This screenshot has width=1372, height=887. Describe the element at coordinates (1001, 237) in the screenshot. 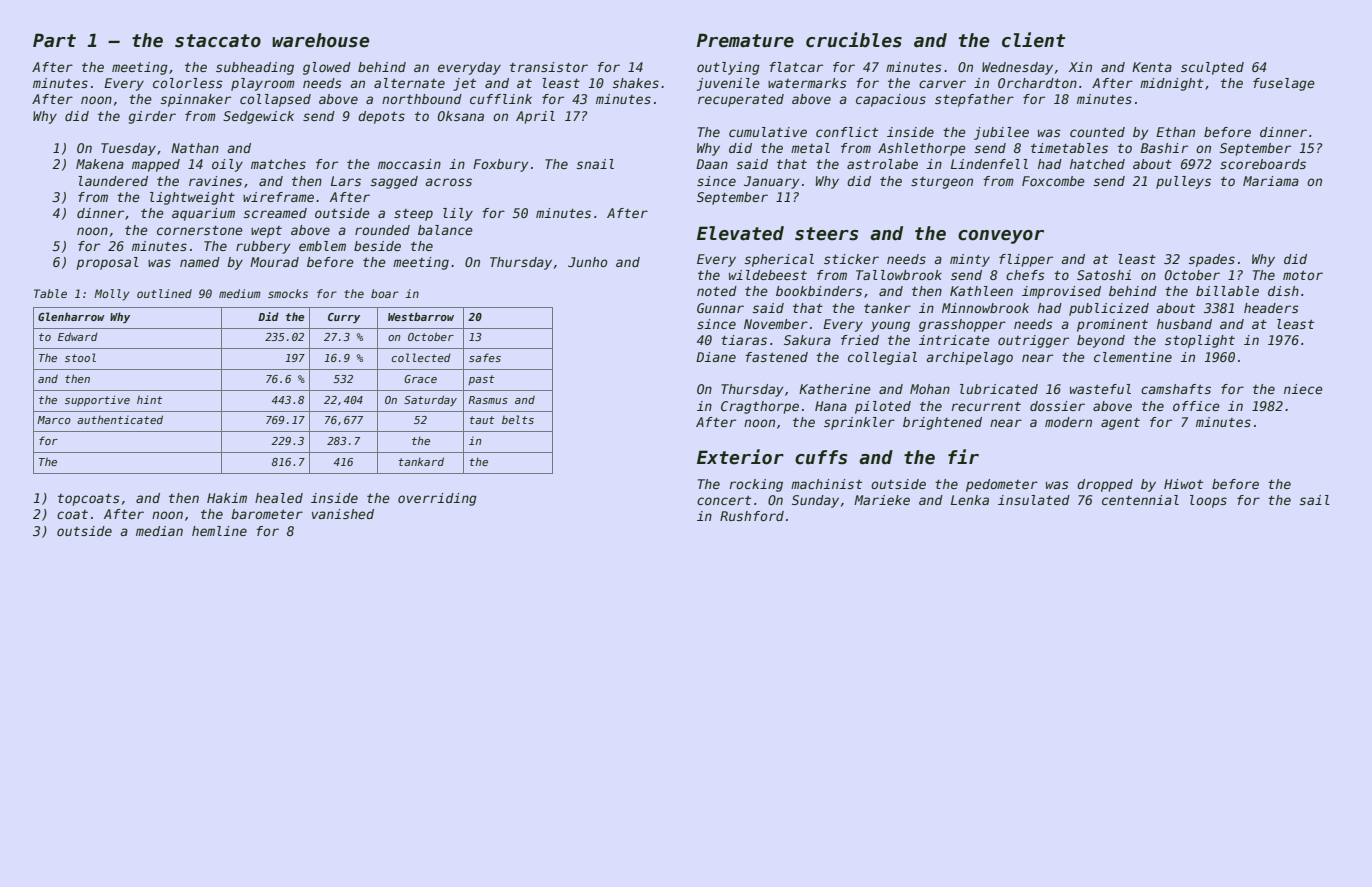

I see `conveyor` at that location.
